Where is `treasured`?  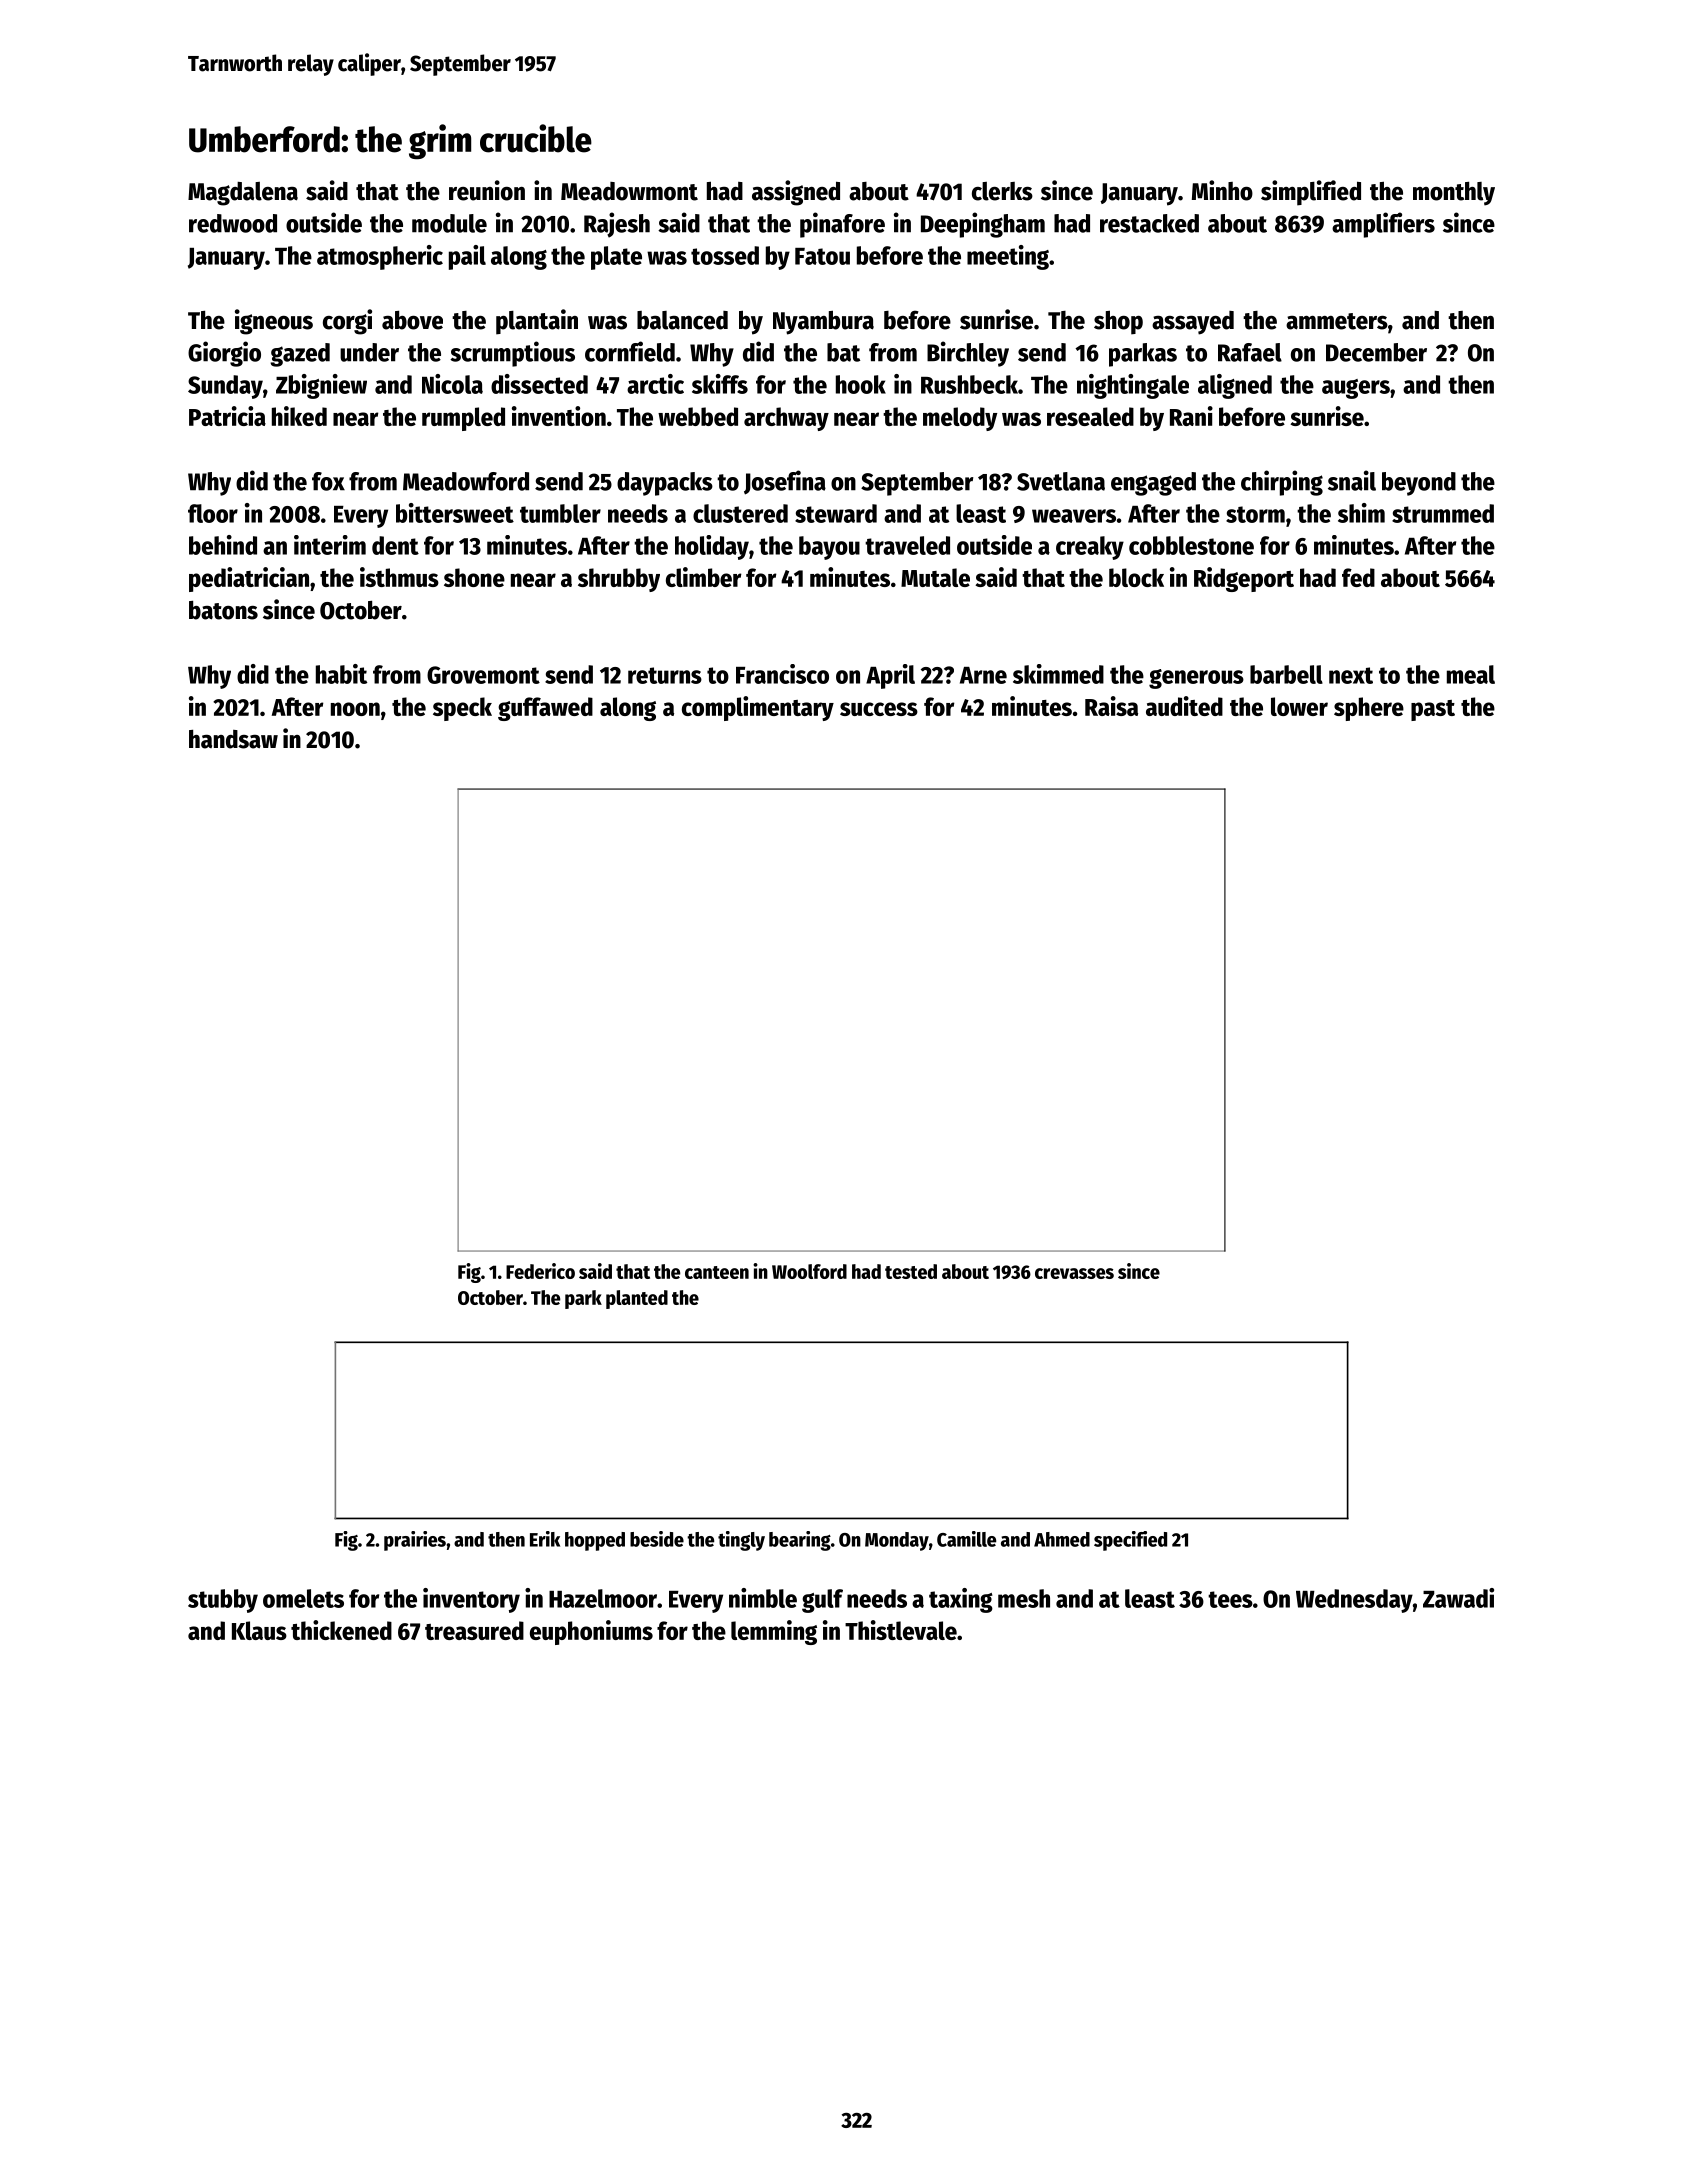 treasured is located at coordinates (474, 1630).
